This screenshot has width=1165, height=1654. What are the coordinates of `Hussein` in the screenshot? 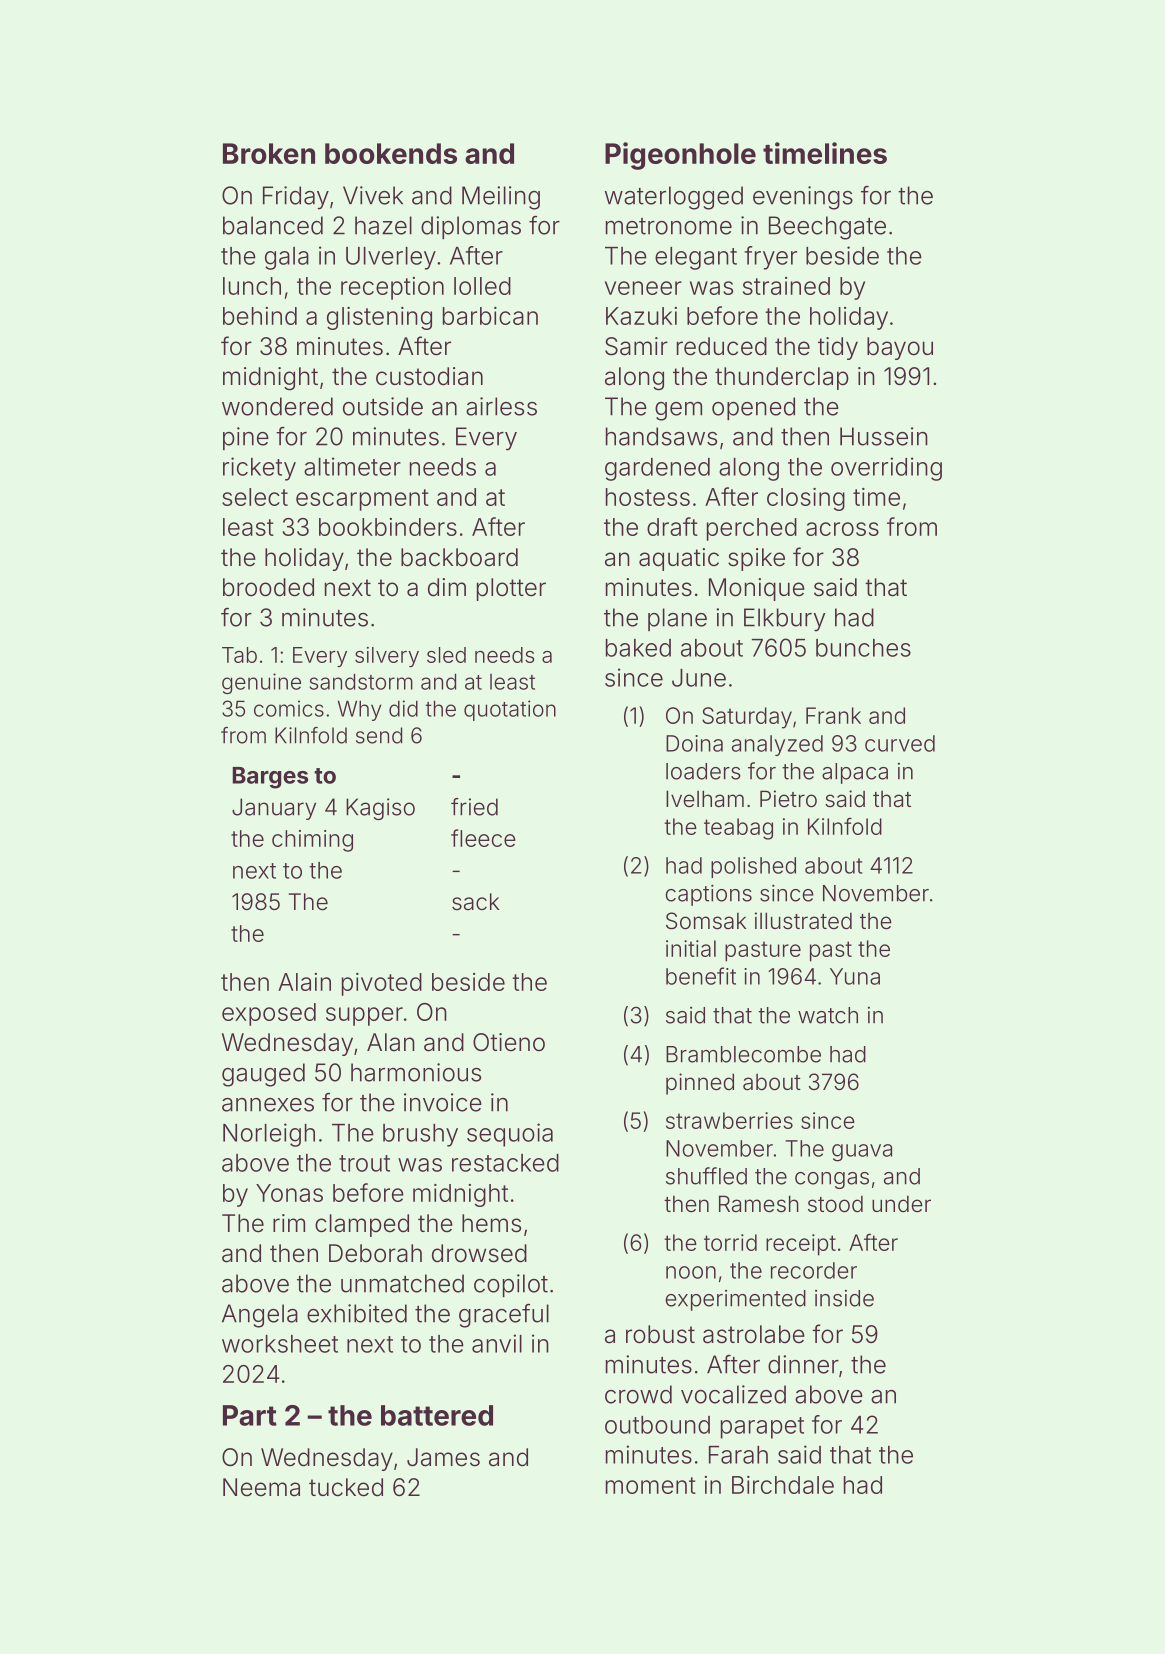 It's located at (884, 436).
